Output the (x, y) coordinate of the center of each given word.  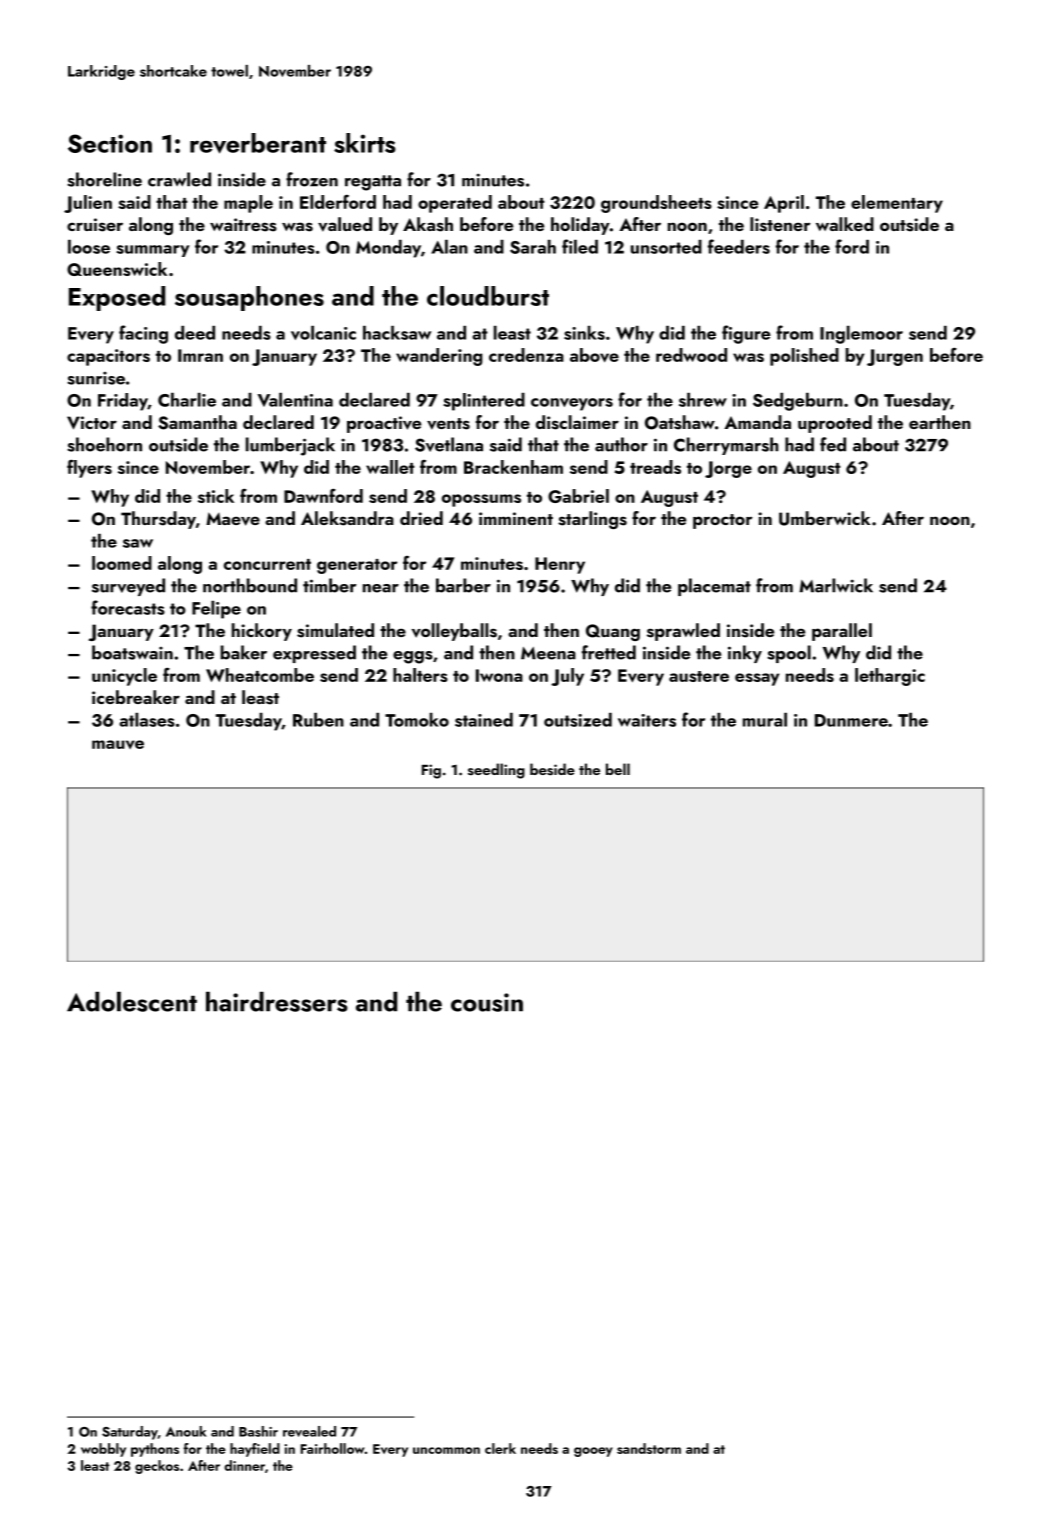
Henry (560, 565)
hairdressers (277, 1001)
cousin (487, 1002)
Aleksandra (347, 518)
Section (110, 143)
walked (845, 224)
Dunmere (851, 720)
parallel (842, 632)
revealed (309, 1431)
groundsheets (656, 204)
